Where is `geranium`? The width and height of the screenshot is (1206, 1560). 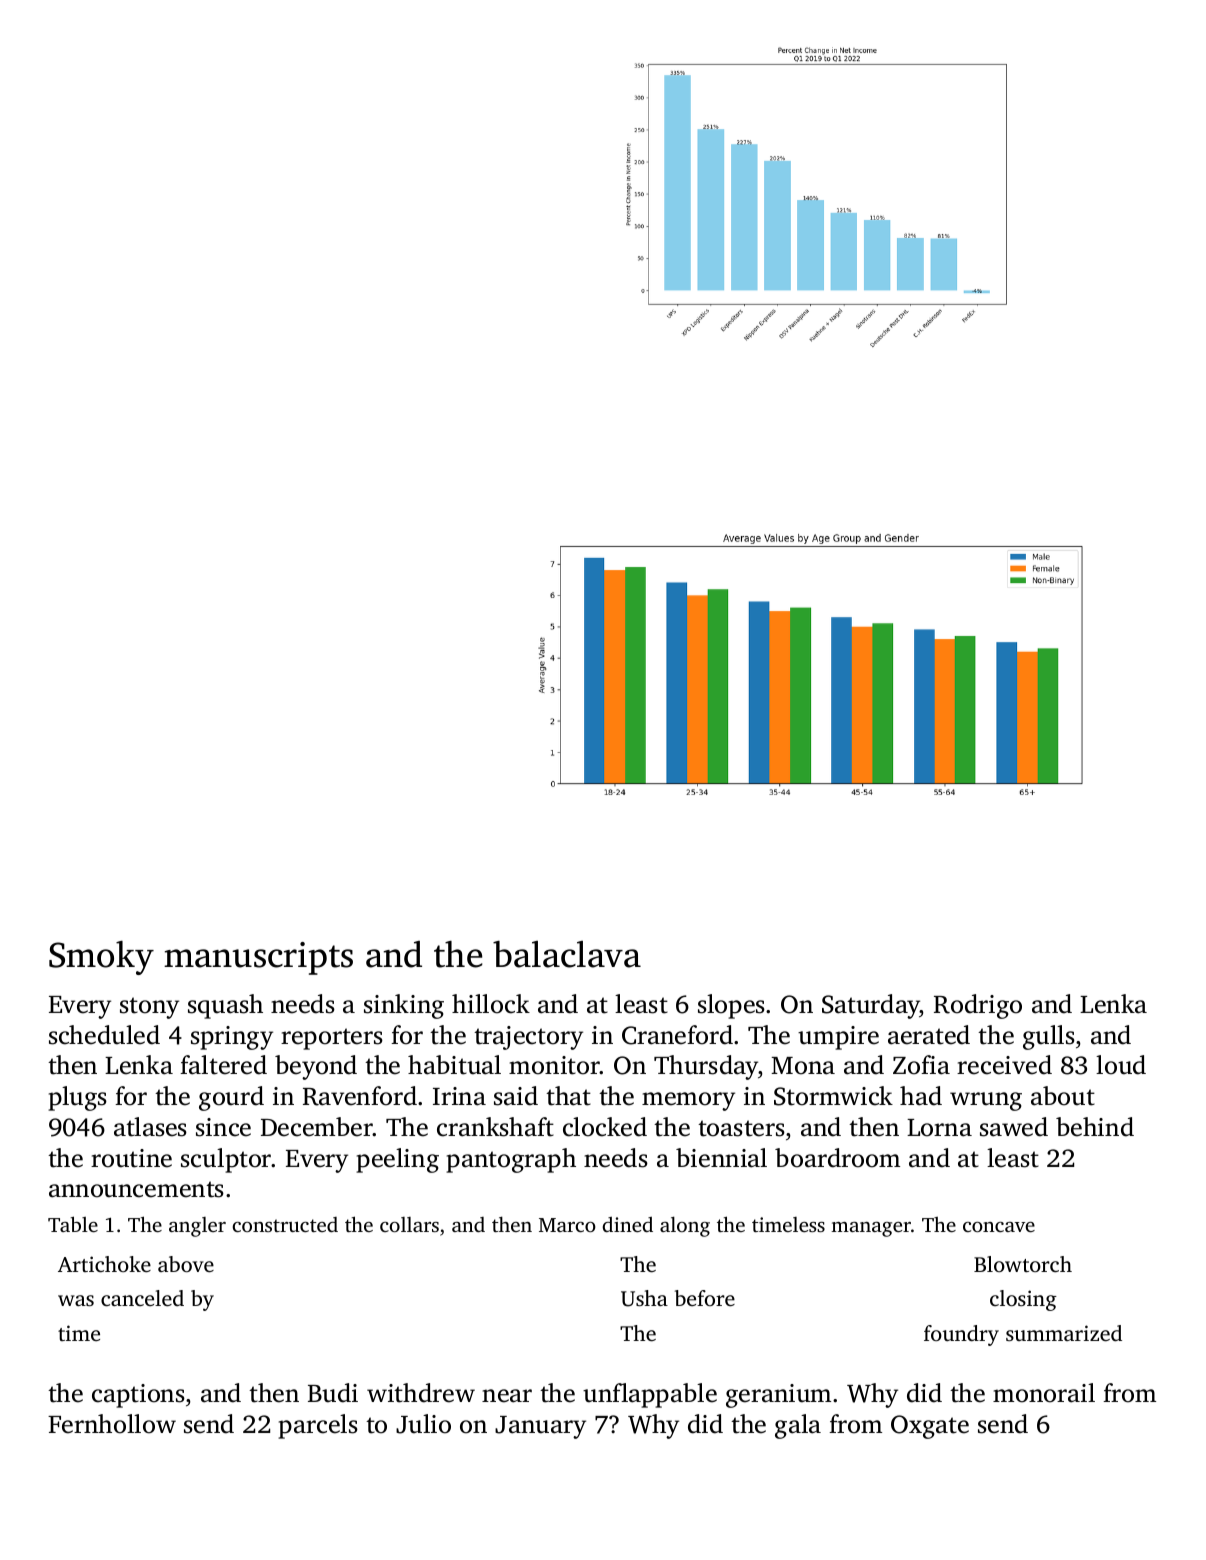
geranium is located at coordinates (778, 1396).
